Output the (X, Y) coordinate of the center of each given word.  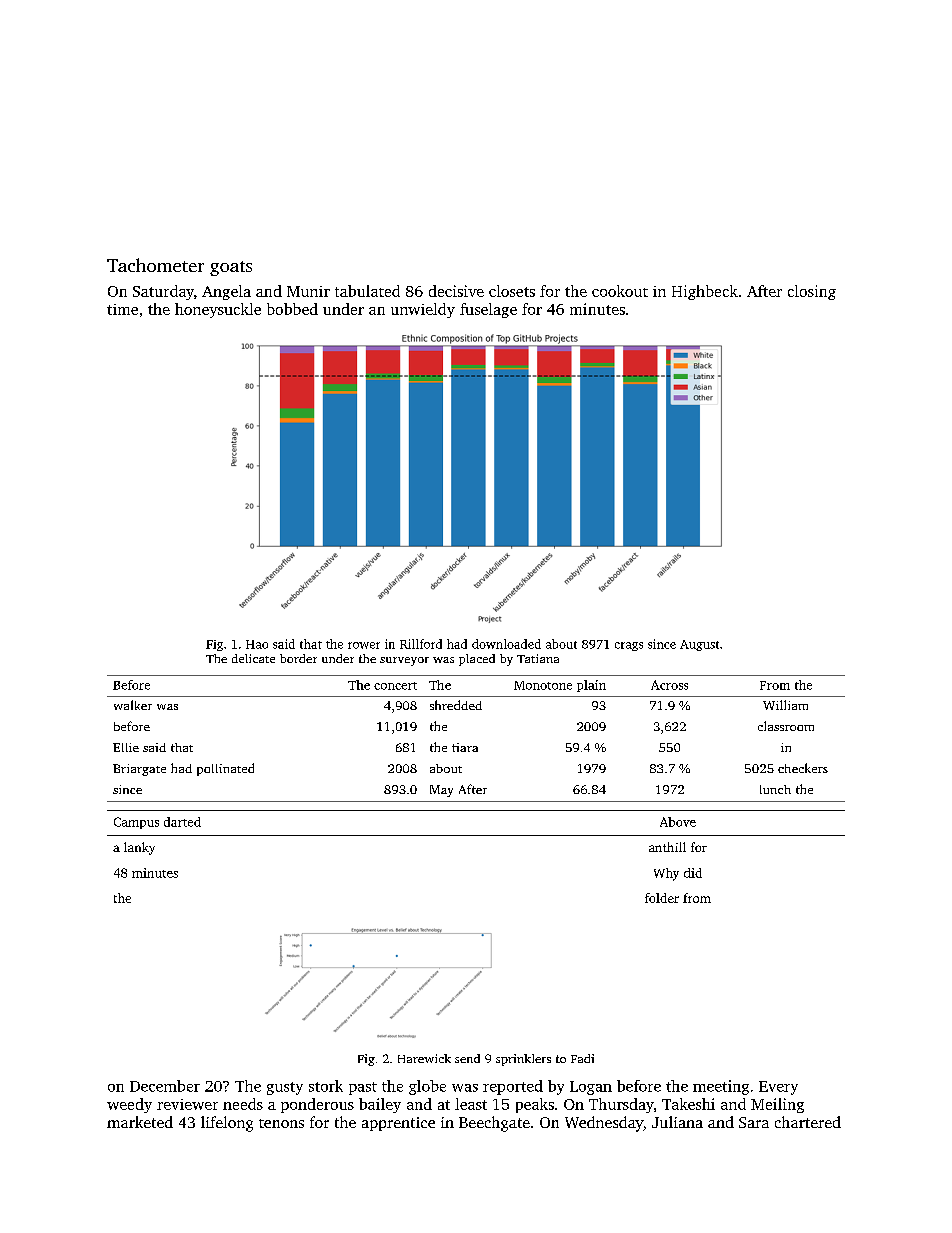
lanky (139, 848)
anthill (667, 847)
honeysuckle (218, 310)
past (363, 1088)
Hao (257, 644)
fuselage (488, 310)
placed (477, 660)
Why (666, 874)
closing (812, 292)
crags (629, 646)
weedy (129, 1105)
